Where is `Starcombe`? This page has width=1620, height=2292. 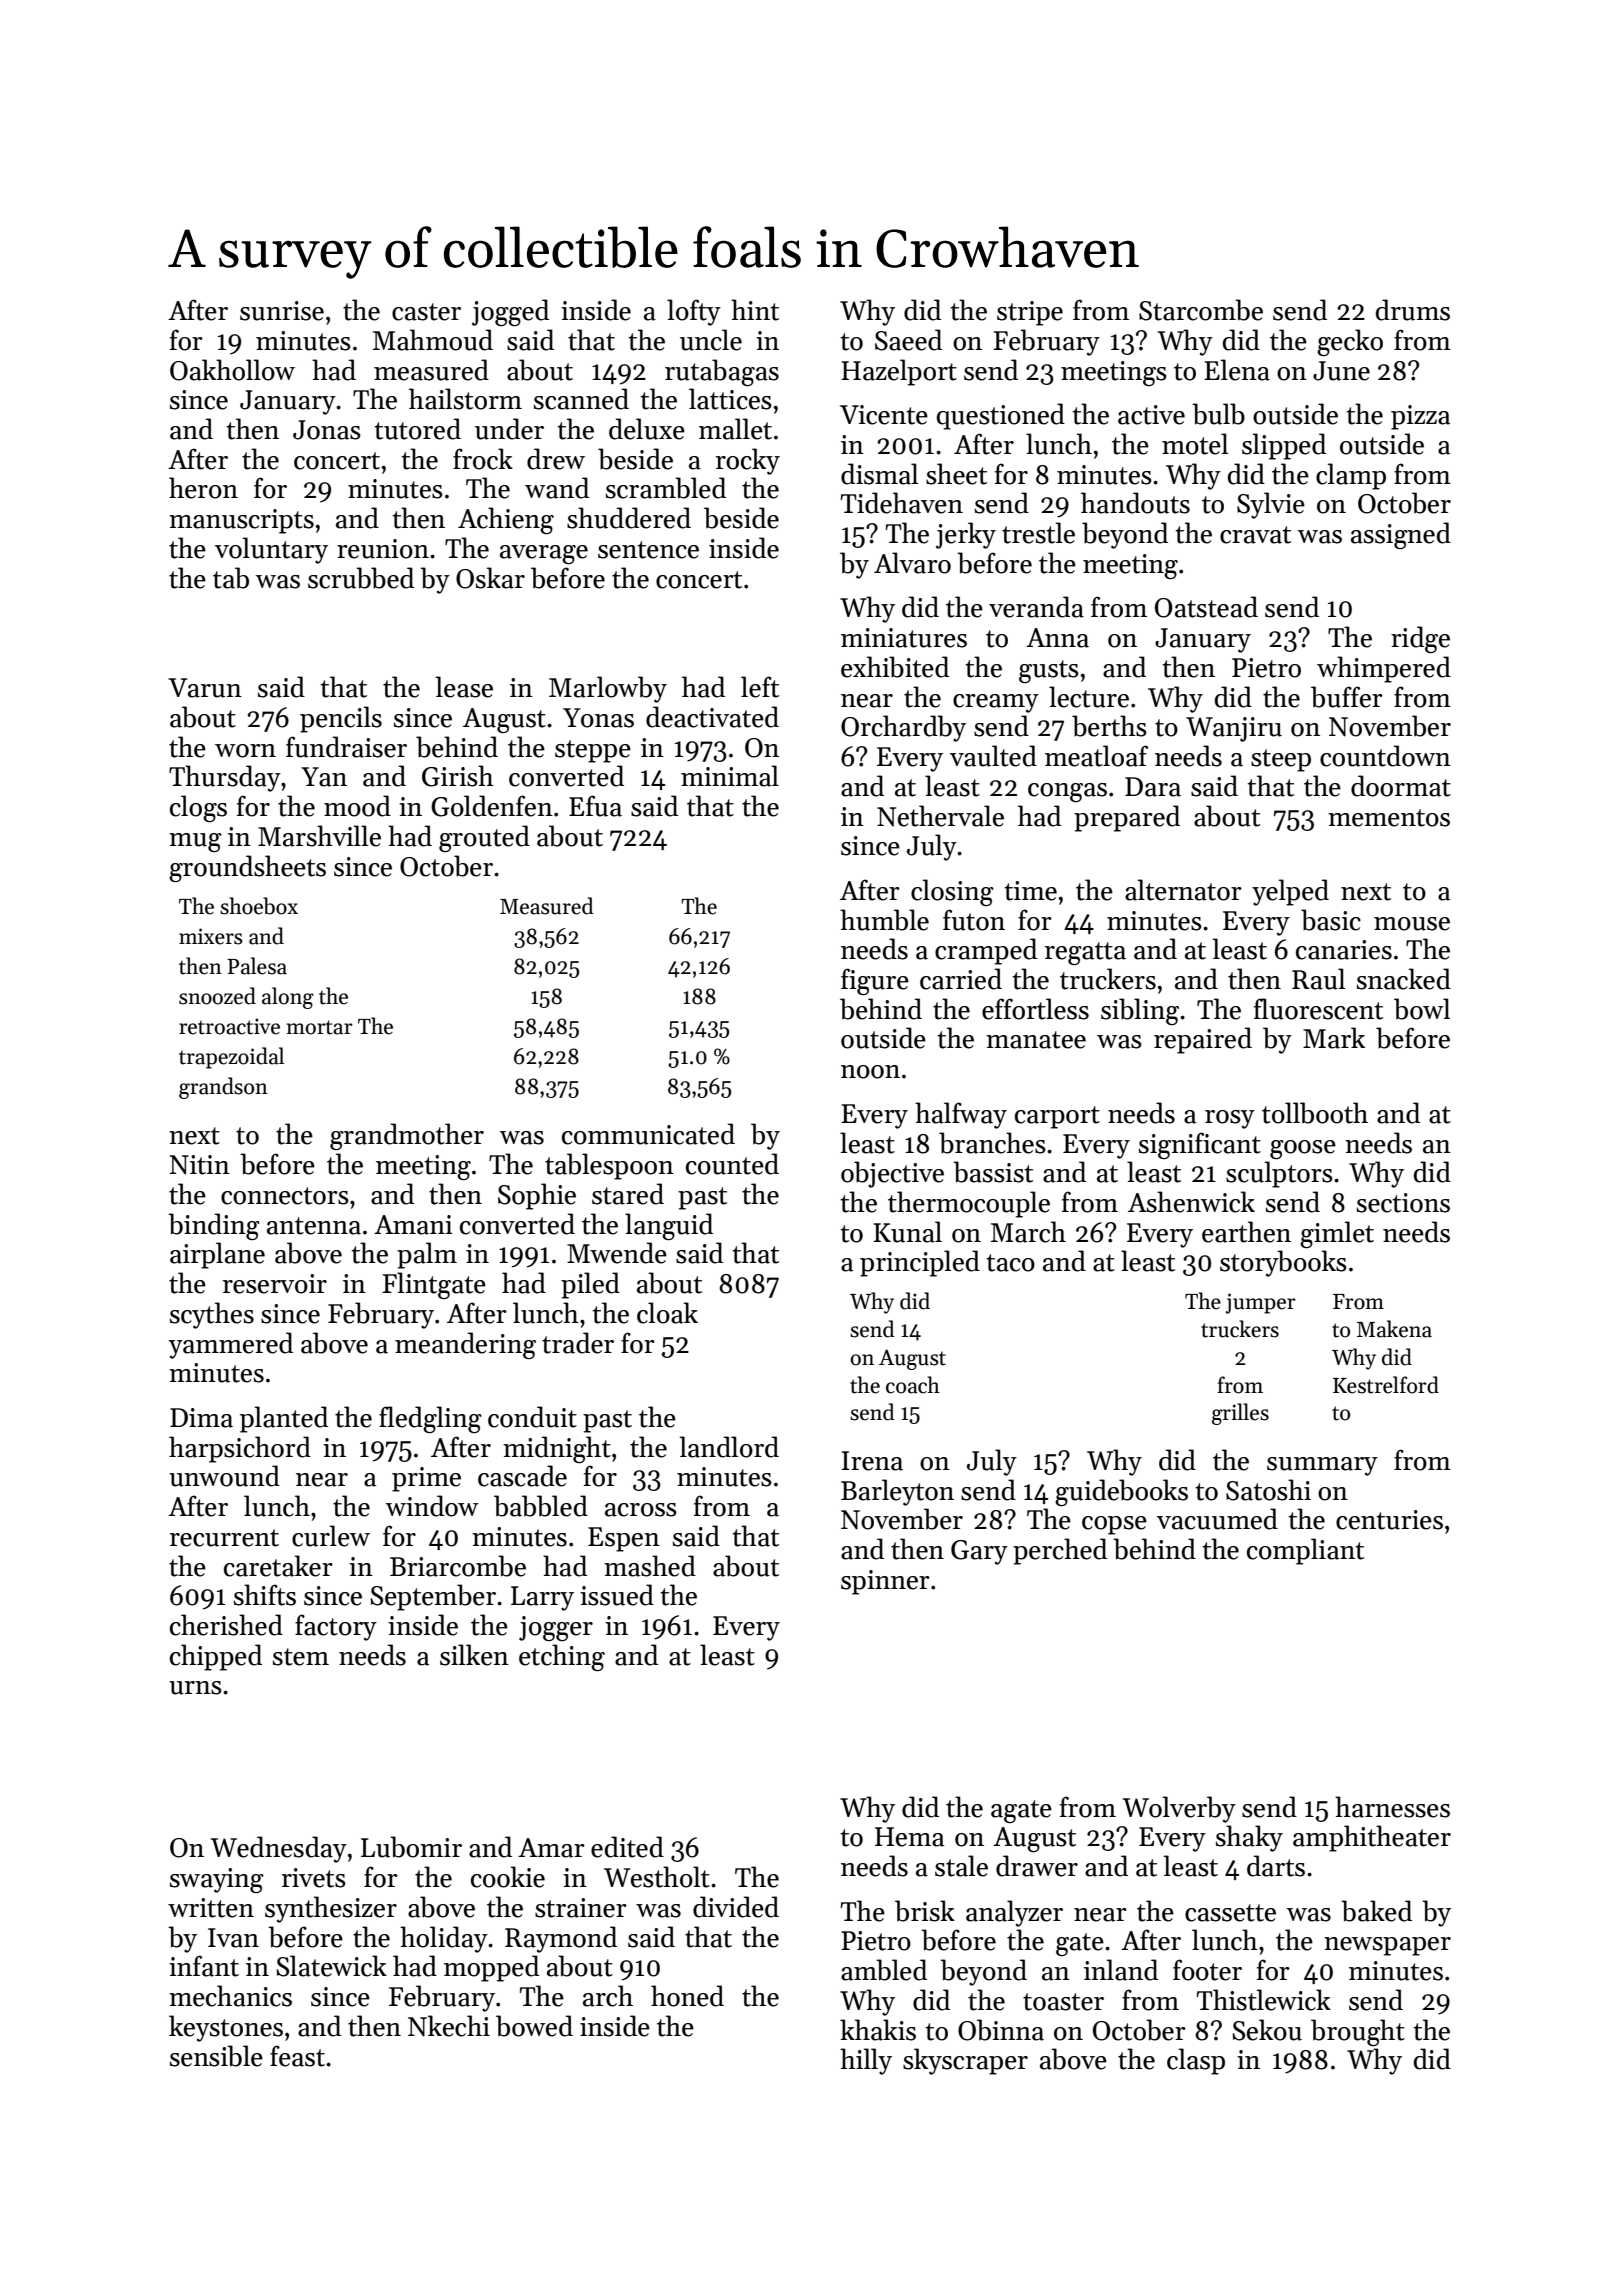
Starcombe is located at coordinates (1201, 310).
